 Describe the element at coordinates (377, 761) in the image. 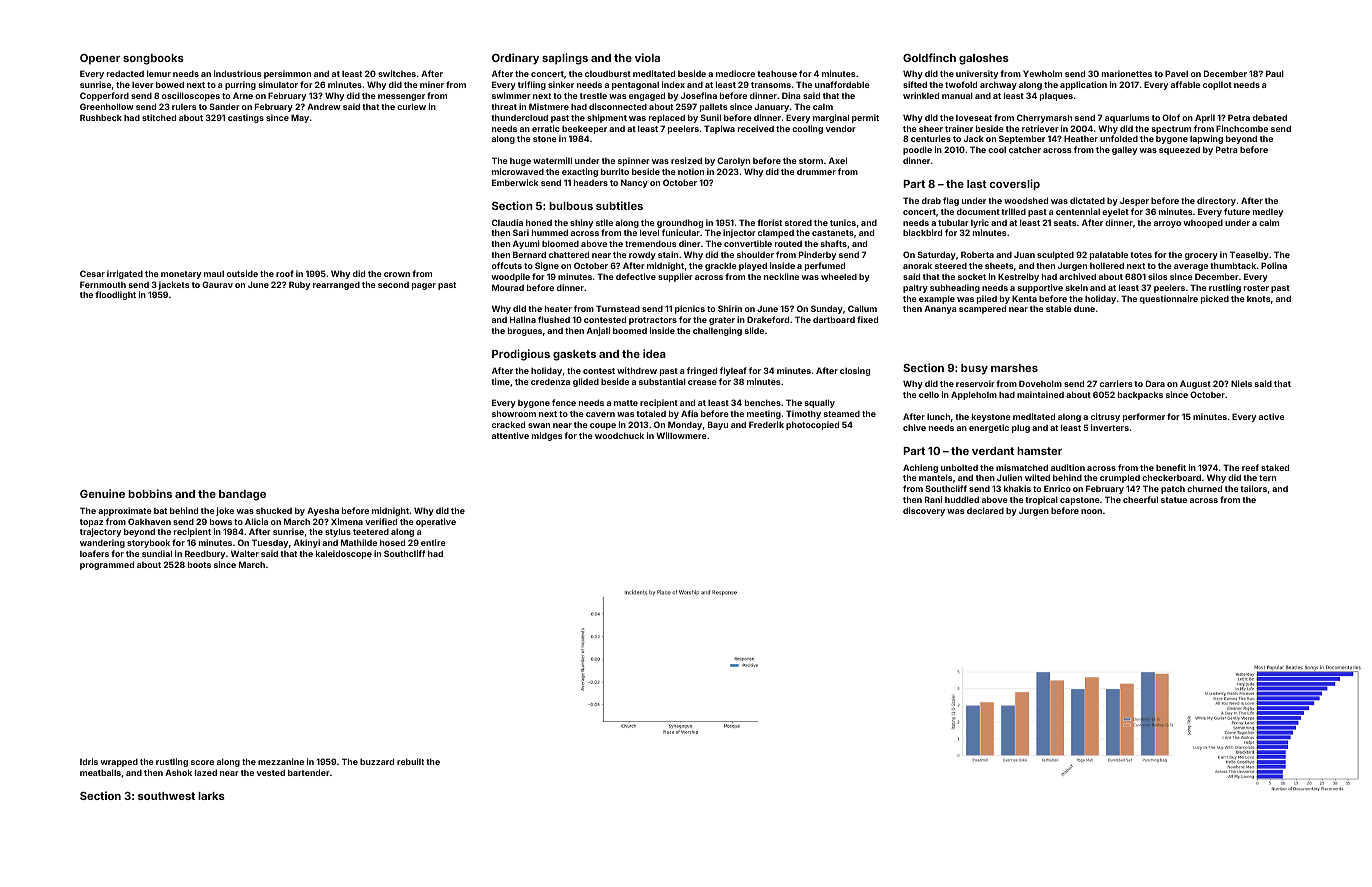

I see `buzzard` at that location.
